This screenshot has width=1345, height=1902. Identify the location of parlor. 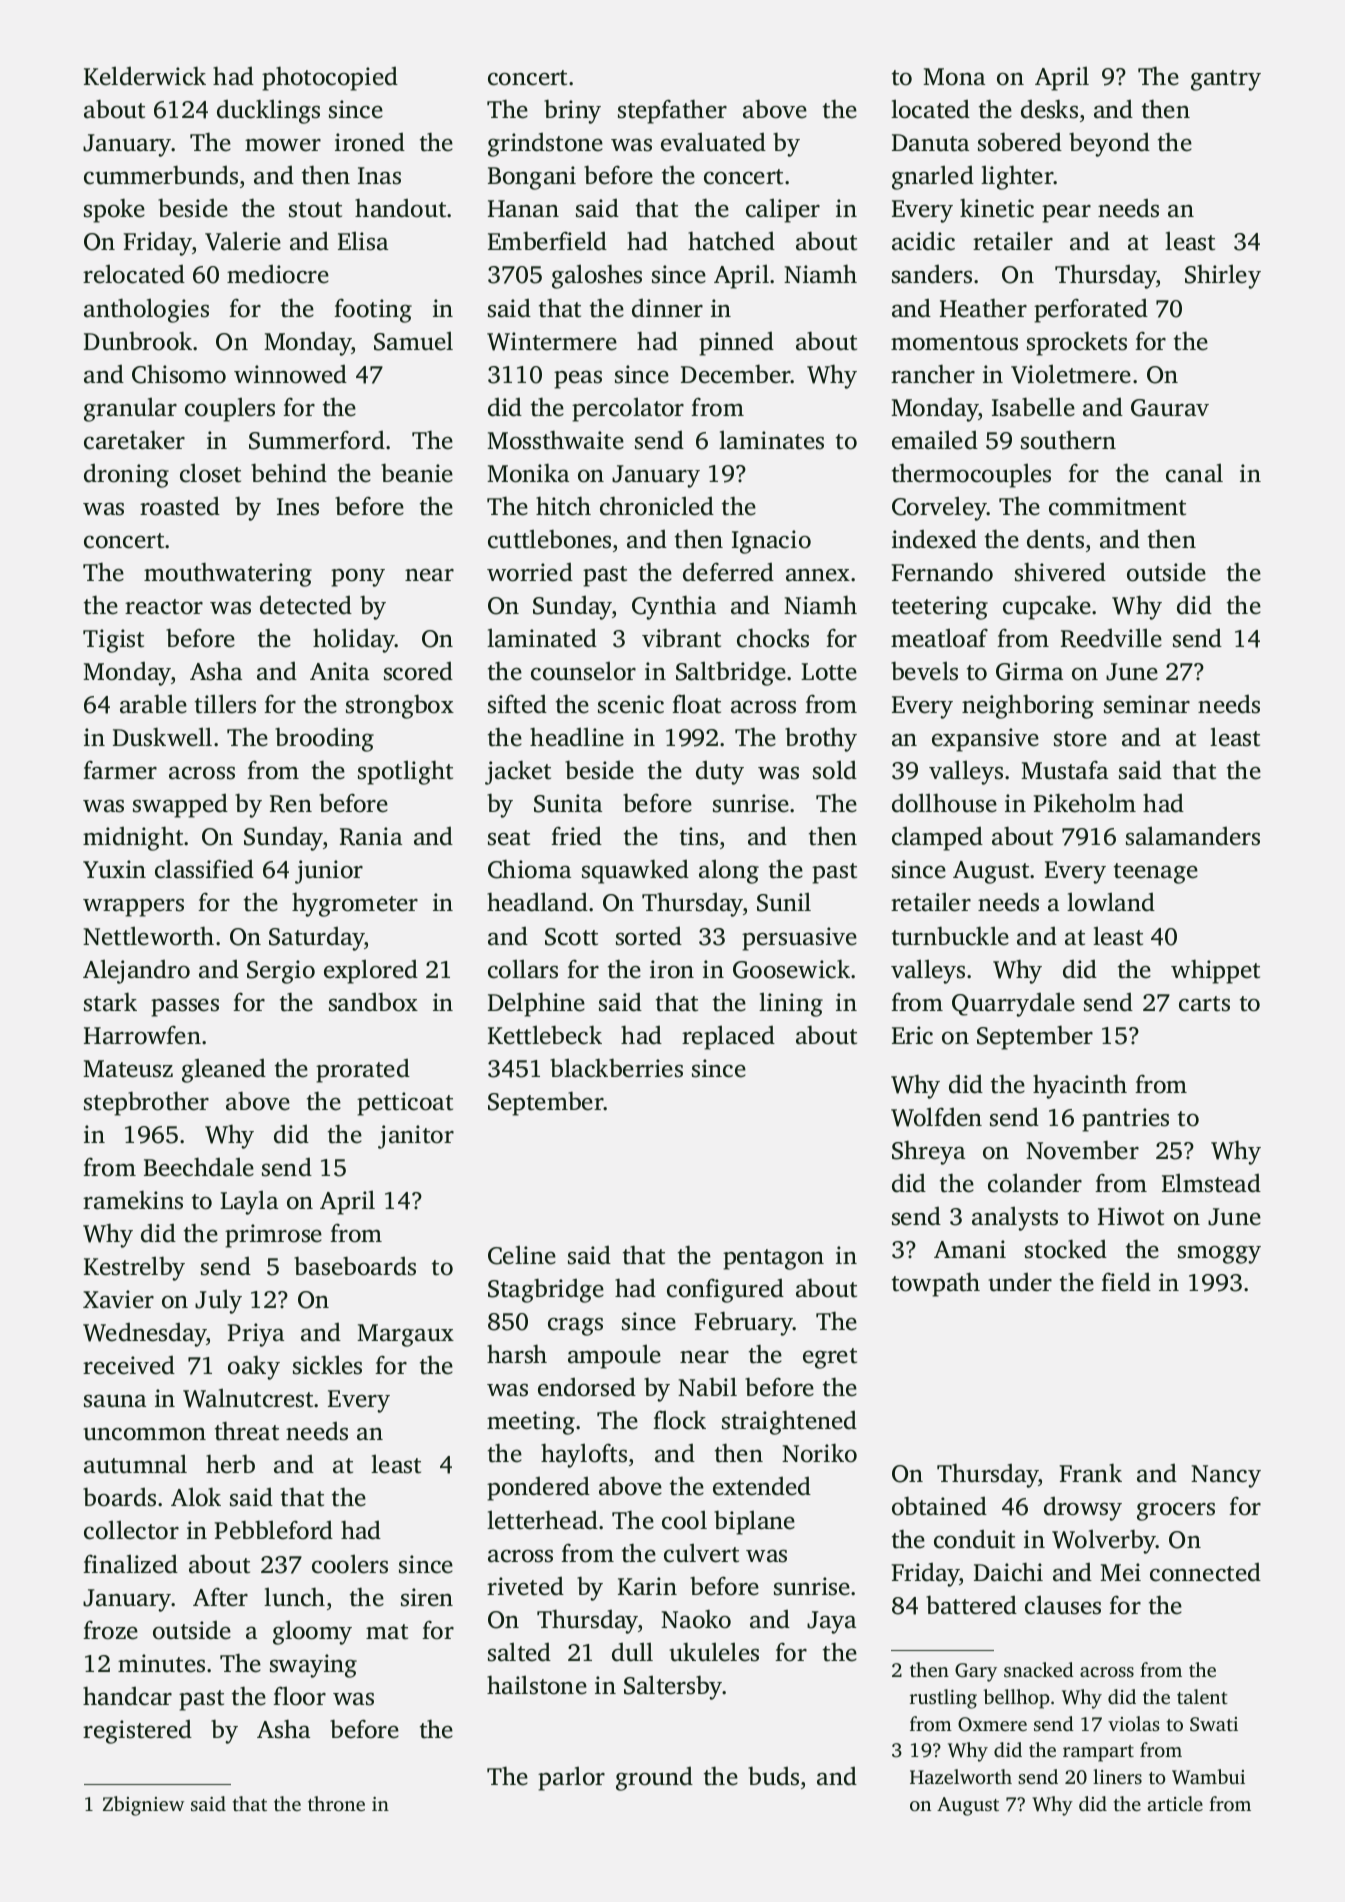
(571, 1778).
